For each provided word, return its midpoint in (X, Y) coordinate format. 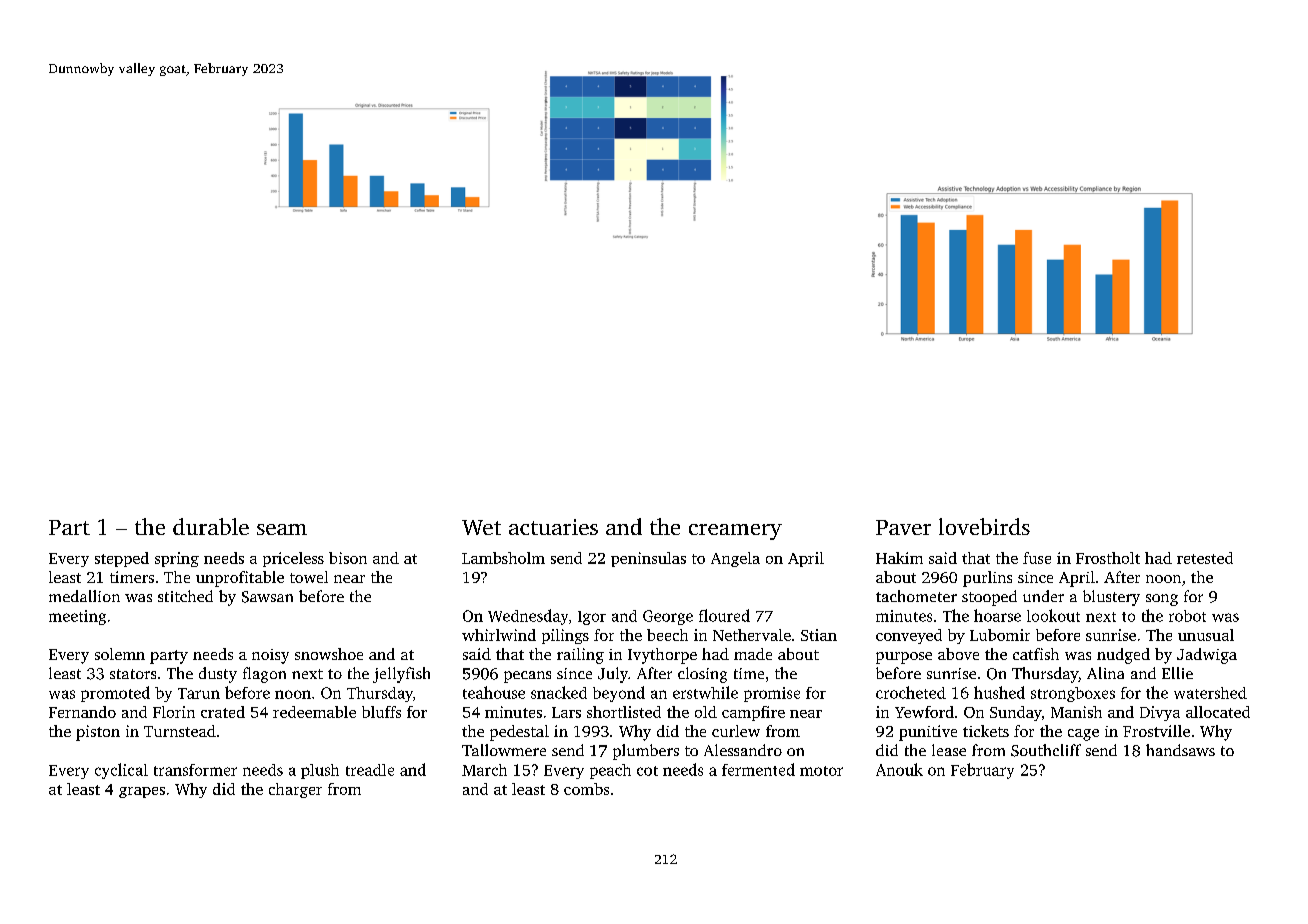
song (1162, 600)
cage (1083, 735)
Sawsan (267, 597)
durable (211, 526)
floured (724, 615)
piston (98, 733)
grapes (142, 792)
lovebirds (984, 526)
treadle (370, 770)
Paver (903, 527)
